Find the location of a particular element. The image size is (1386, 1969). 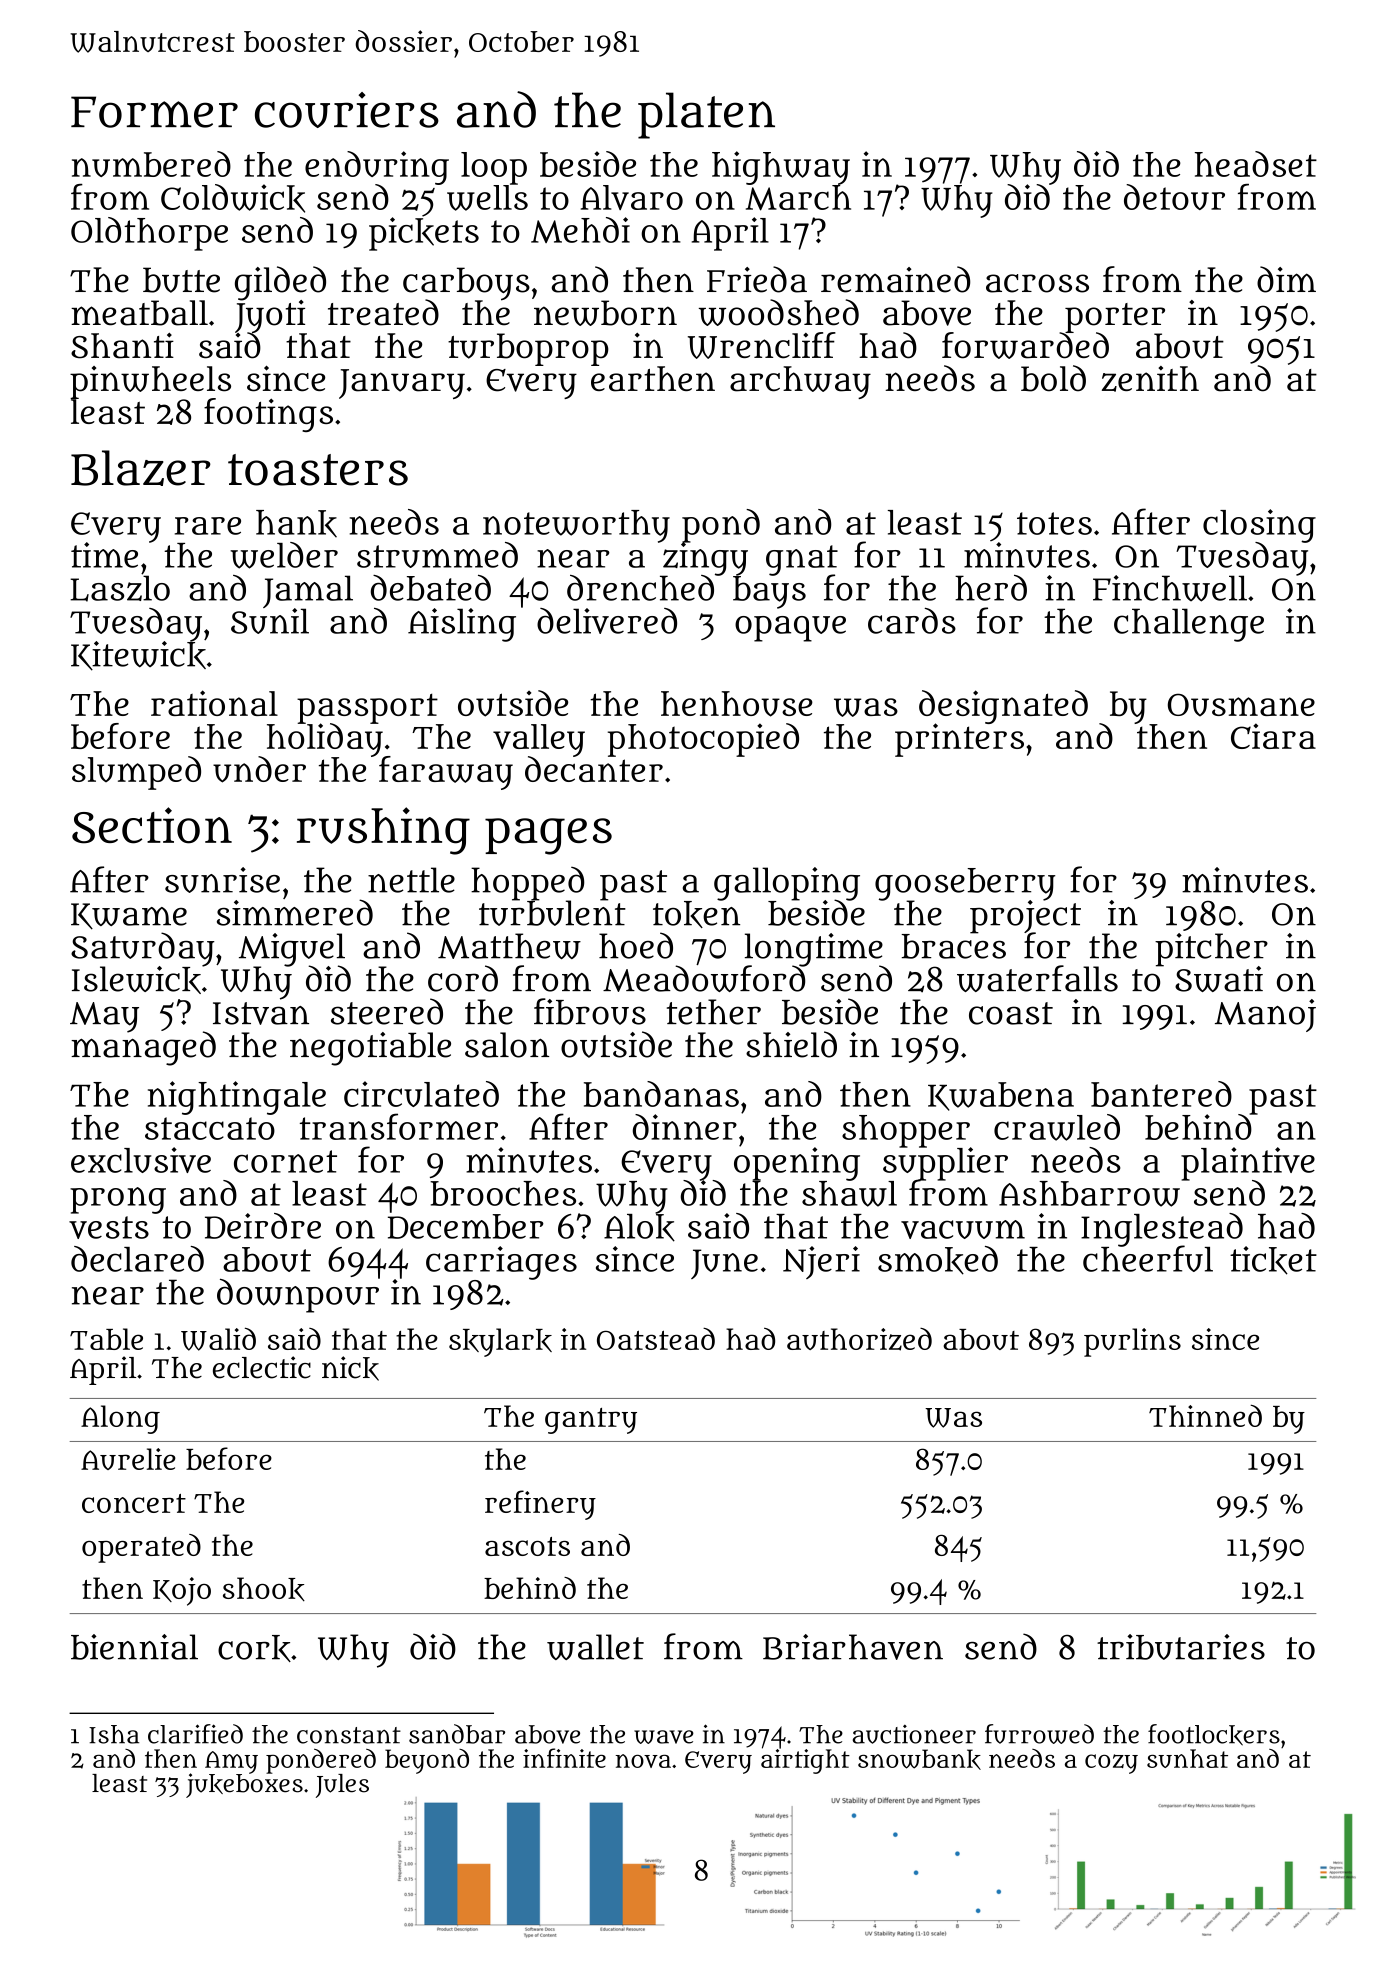

numbered is located at coordinates (151, 164).
